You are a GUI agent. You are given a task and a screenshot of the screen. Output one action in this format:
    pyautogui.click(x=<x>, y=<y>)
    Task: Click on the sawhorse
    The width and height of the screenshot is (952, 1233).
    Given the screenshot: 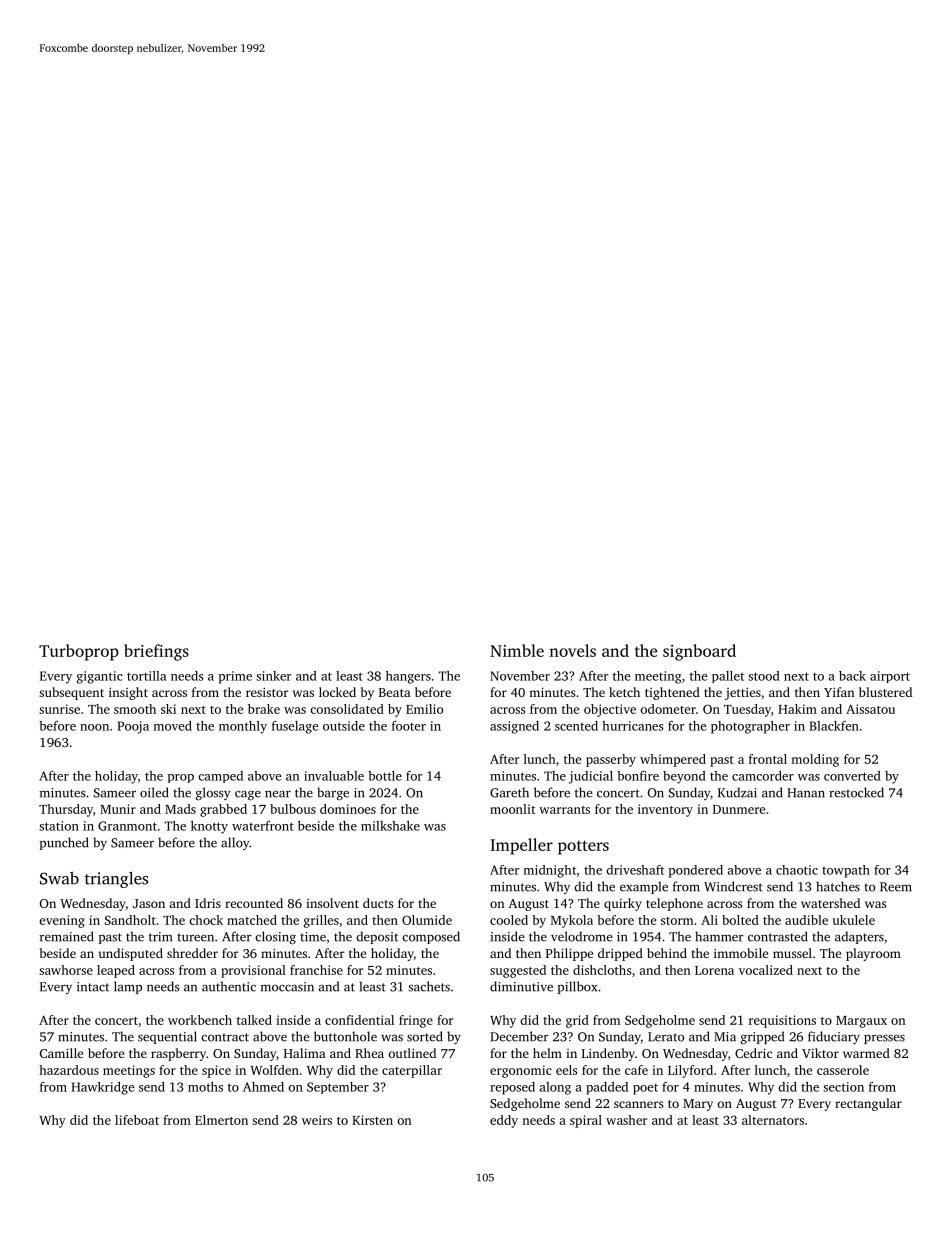 What is the action you would take?
    pyautogui.click(x=66, y=970)
